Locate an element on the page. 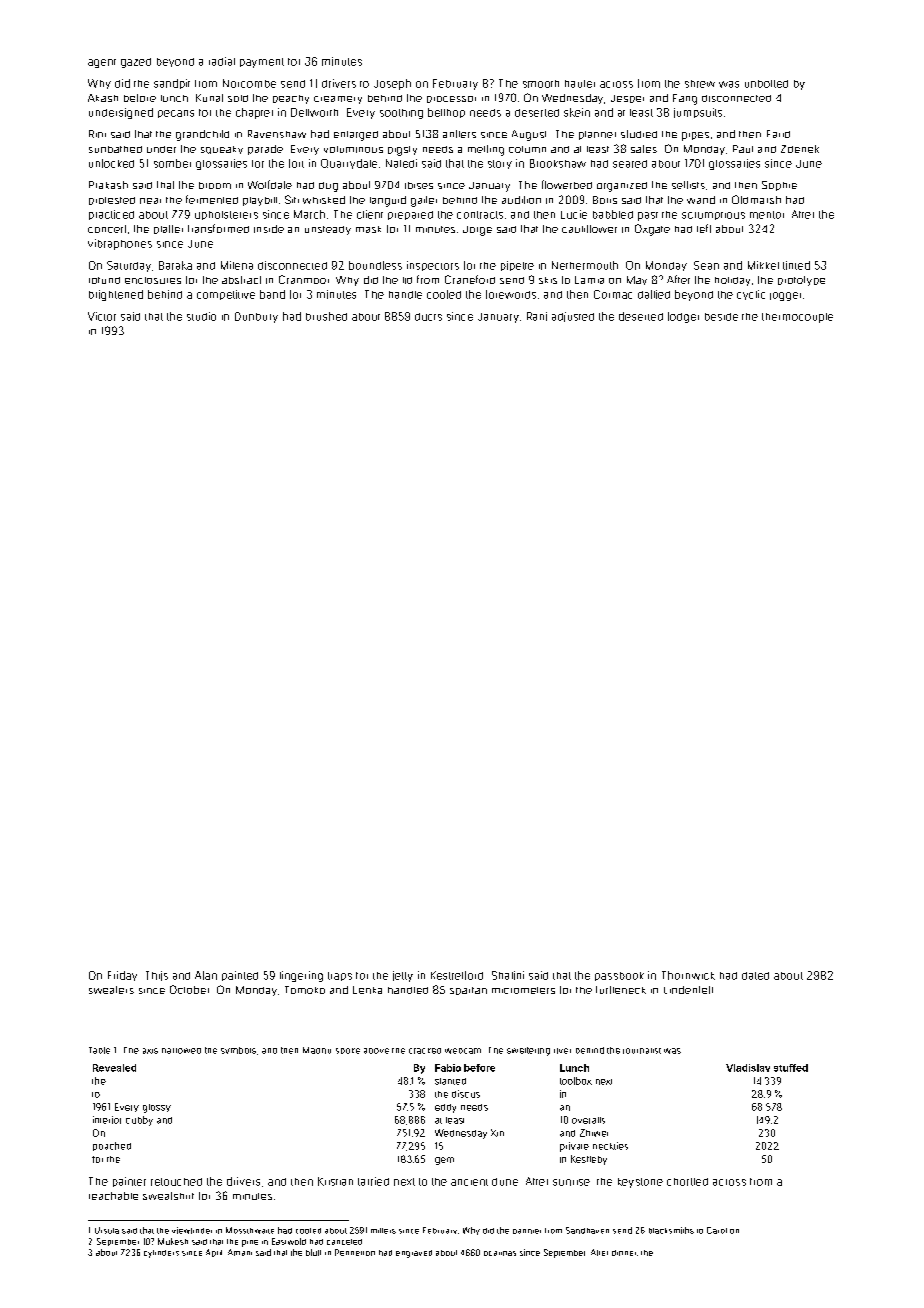 The image size is (924, 1308). organized is located at coordinates (622, 187).
